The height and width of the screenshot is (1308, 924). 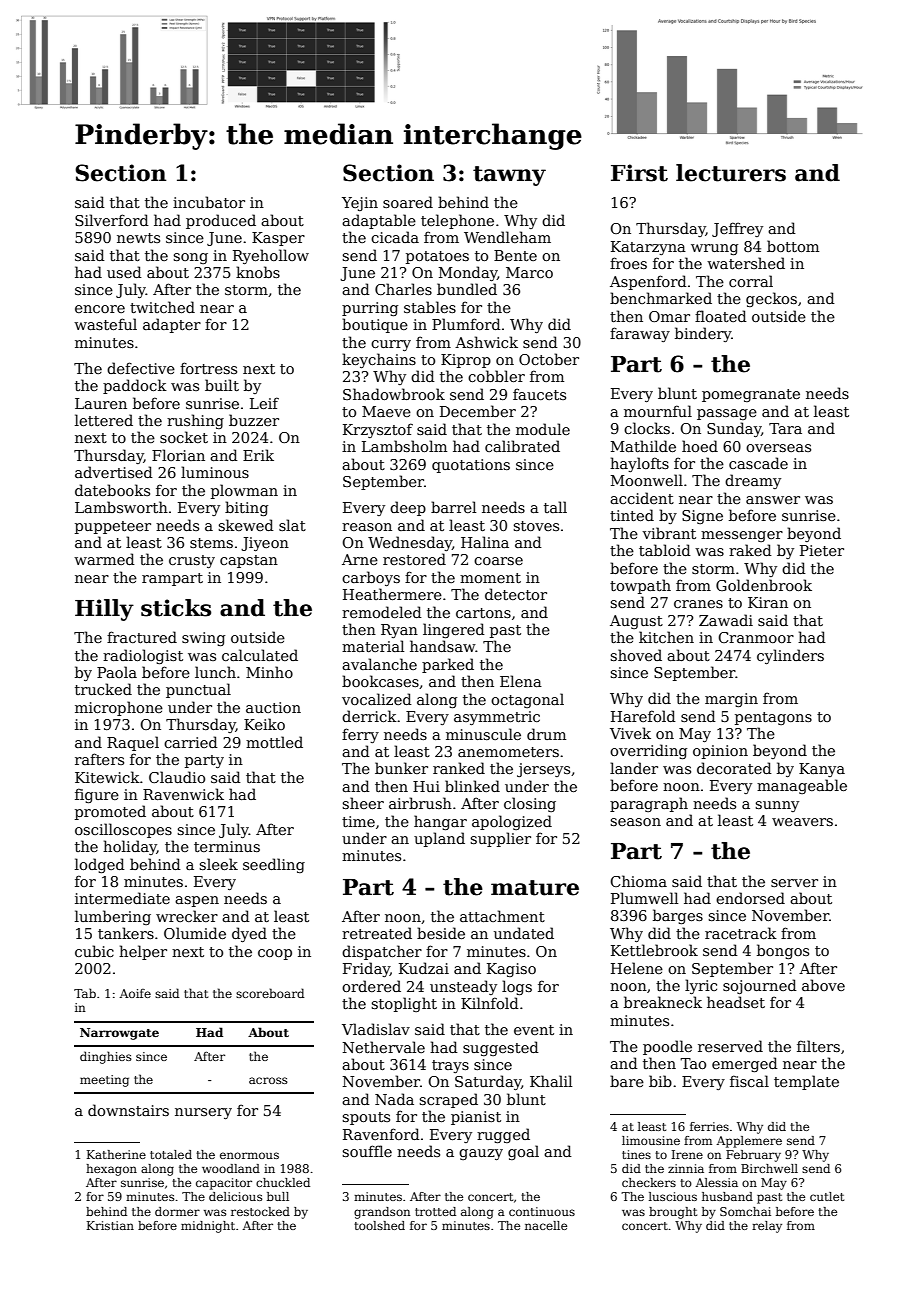 What do you see at coordinates (203, 1113) in the screenshot?
I see `nursery` at bounding box center [203, 1113].
